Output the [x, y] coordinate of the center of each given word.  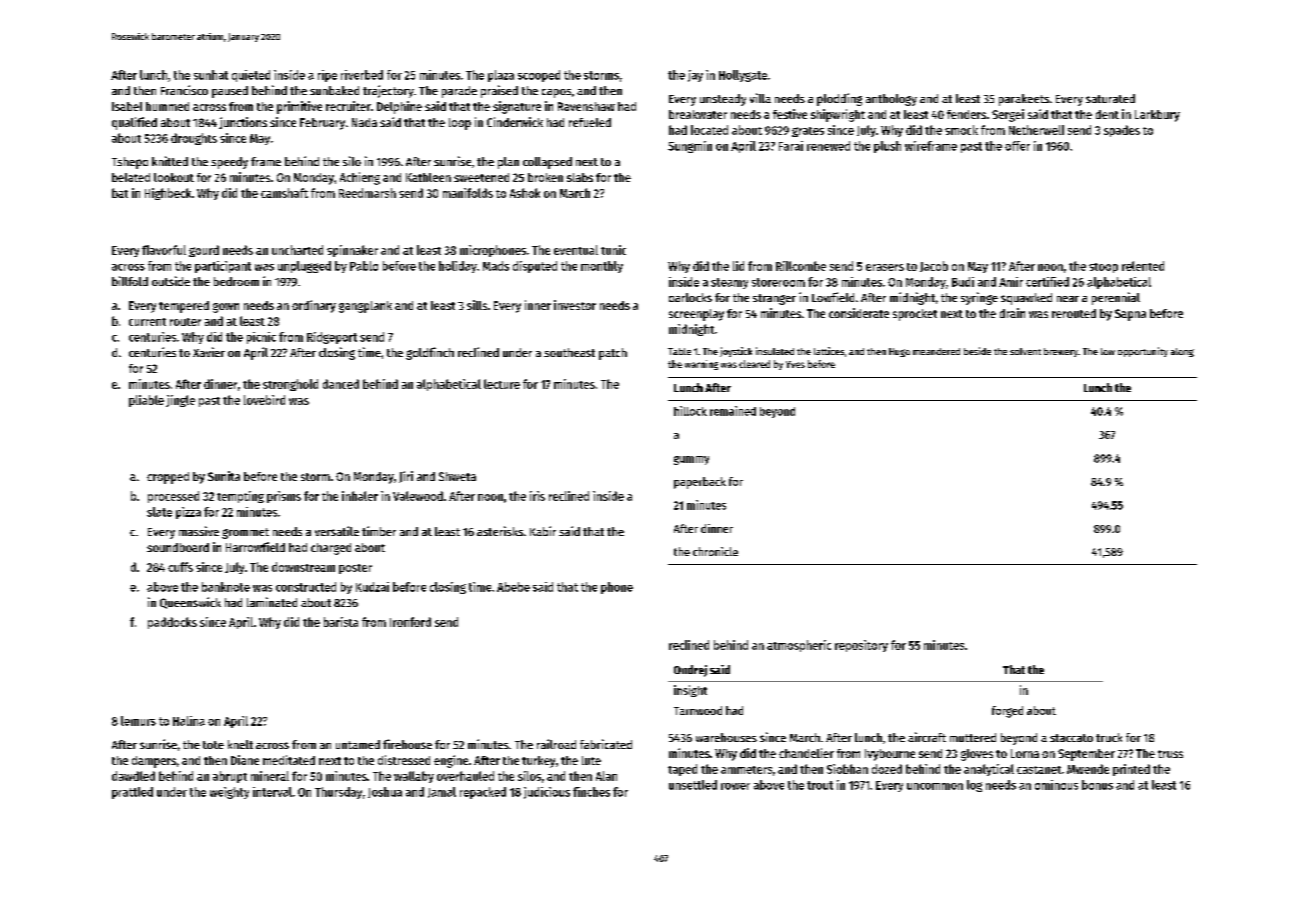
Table [679, 351]
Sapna [1130, 315]
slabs [580, 177]
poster [355, 569]
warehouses [726, 737]
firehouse [407, 744]
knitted [170, 161]
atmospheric [799, 646]
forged [1007, 712]
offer [1017, 146]
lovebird [264, 400]
